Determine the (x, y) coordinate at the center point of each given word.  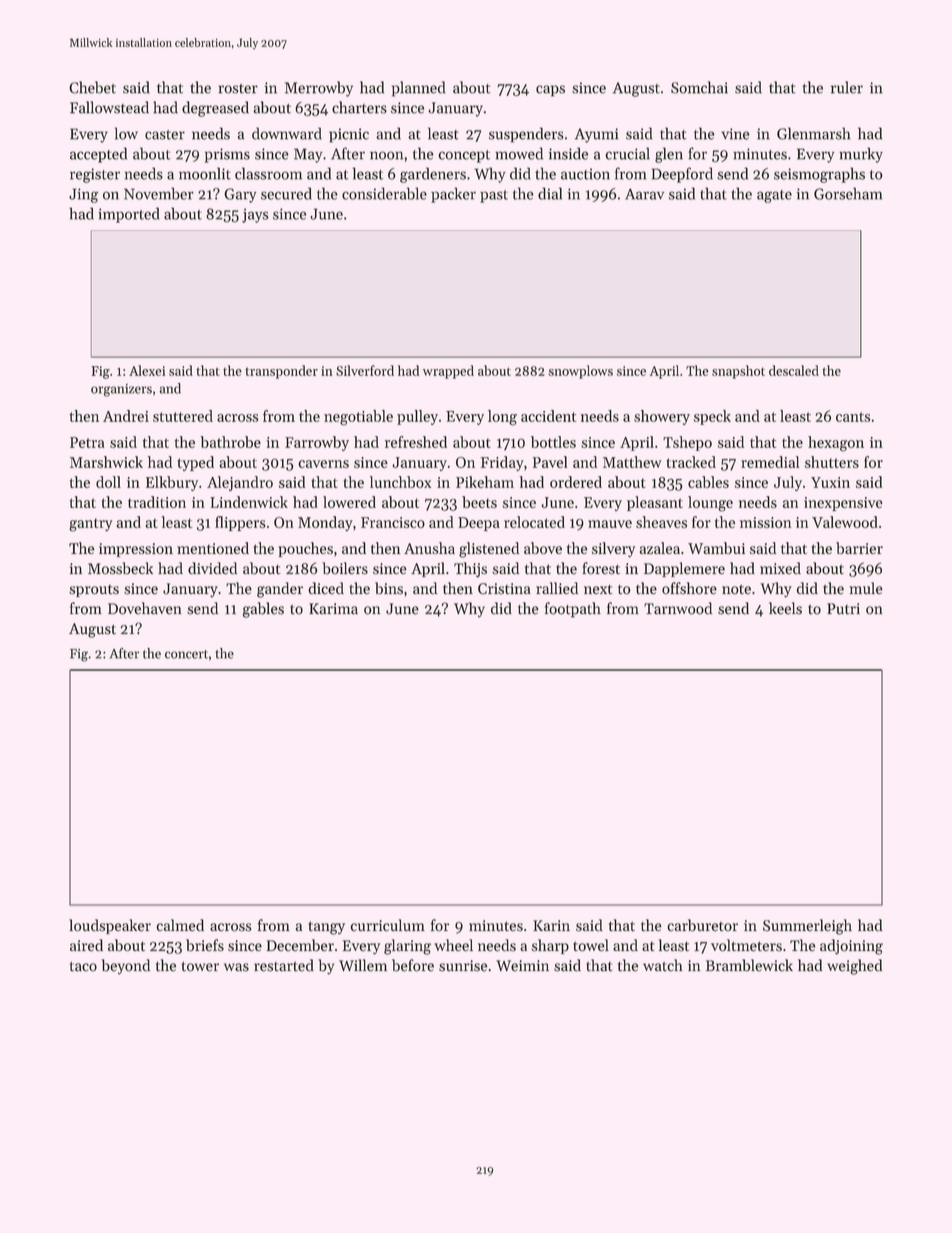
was (236, 967)
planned (418, 89)
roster (238, 89)
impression (136, 550)
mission (765, 522)
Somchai (699, 87)
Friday (502, 463)
